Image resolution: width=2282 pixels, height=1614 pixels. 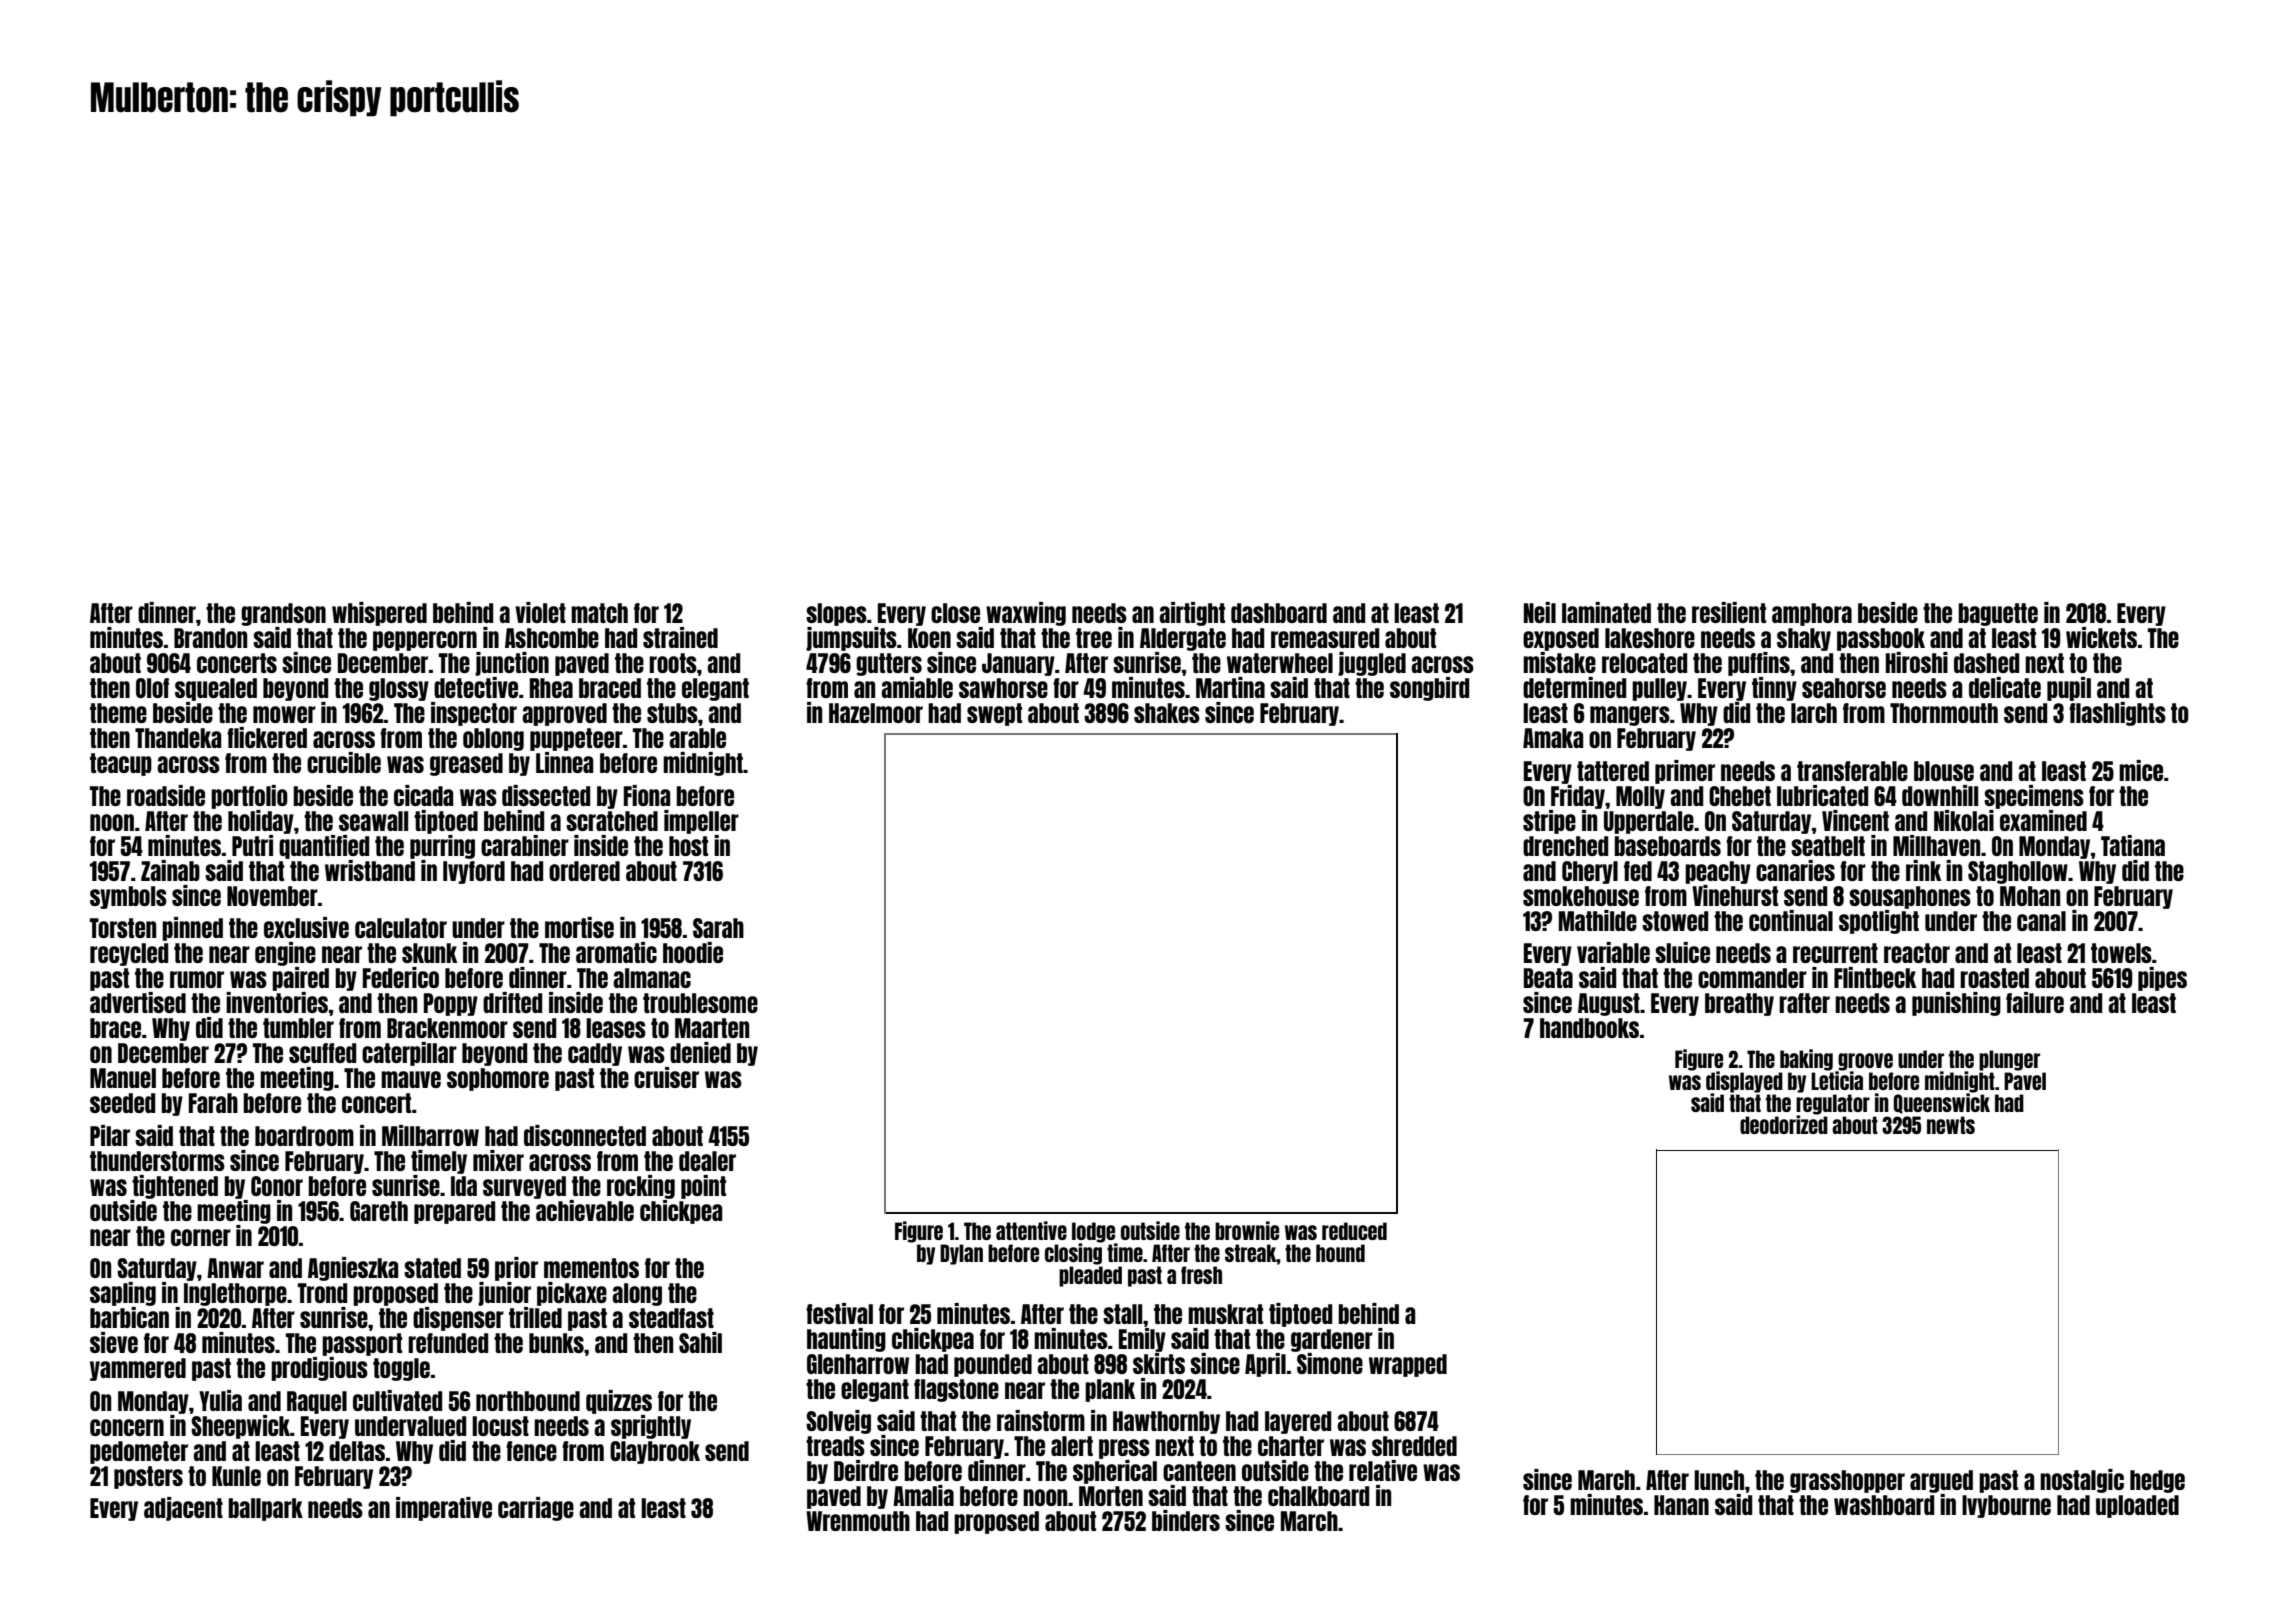 What do you see at coordinates (123, 1294) in the document?
I see `sapling` at bounding box center [123, 1294].
